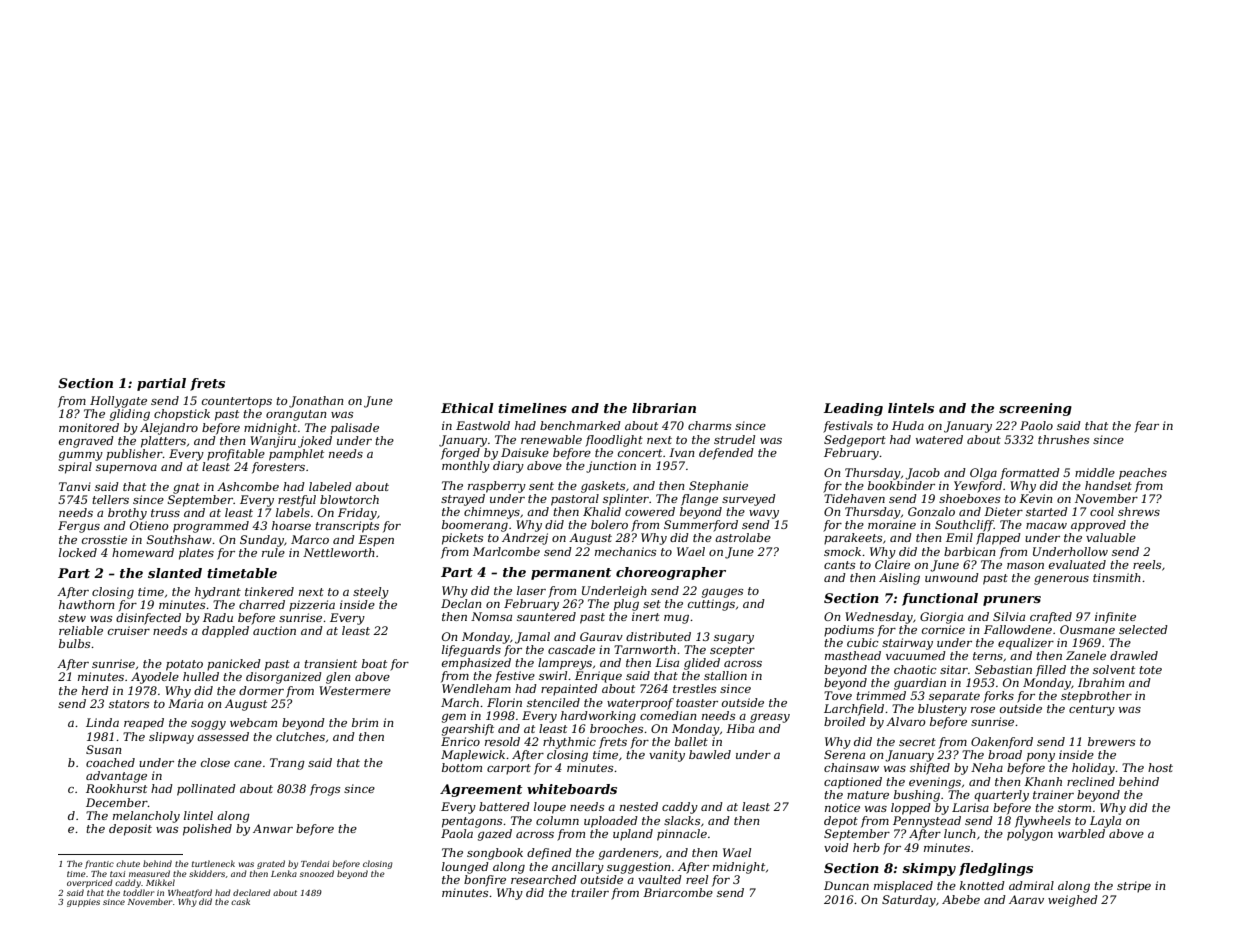  What do you see at coordinates (881, 695) in the image?
I see `trimmed` at bounding box center [881, 695].
